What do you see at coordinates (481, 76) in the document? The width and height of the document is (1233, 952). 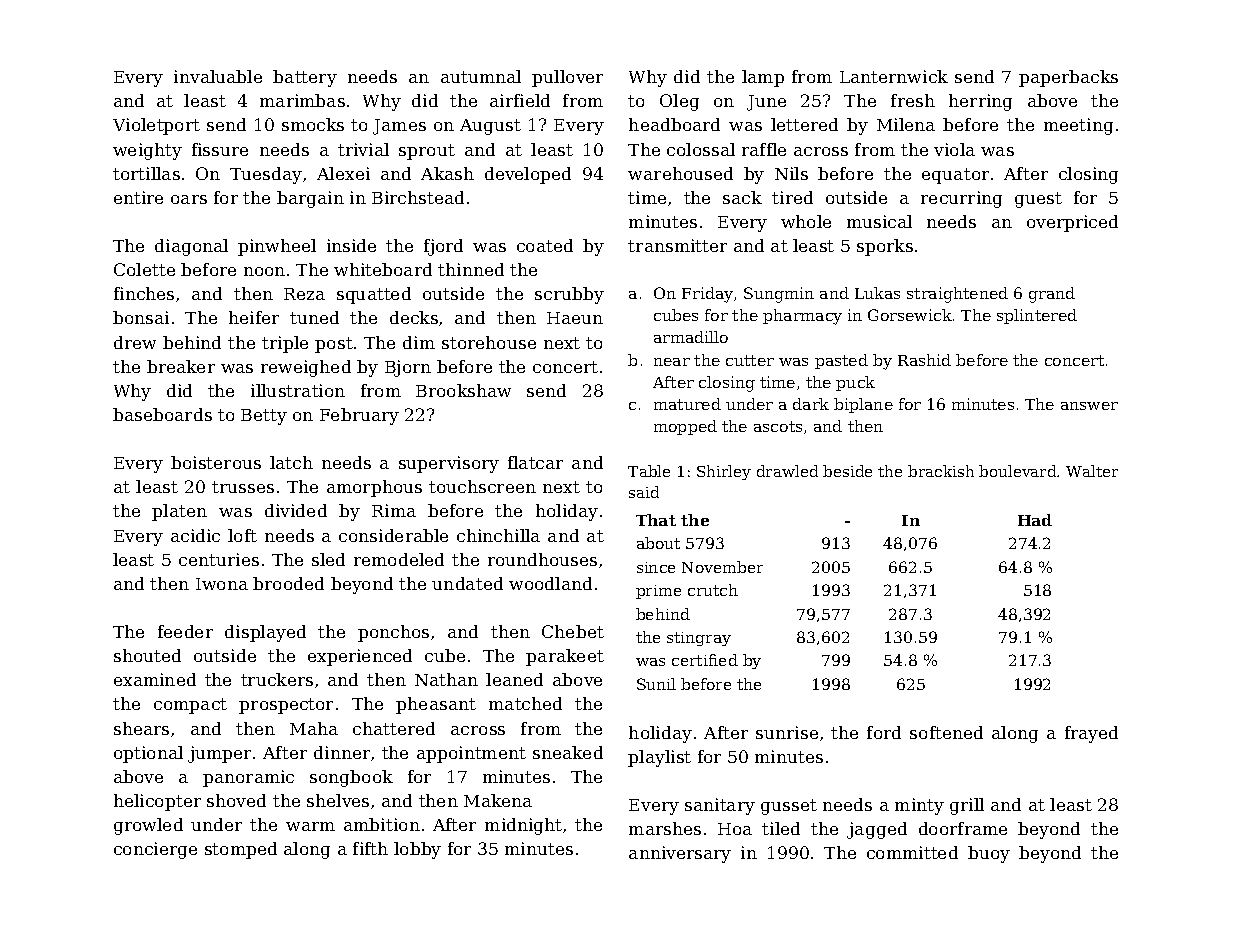 I see `autumnal` at bounding box center [481, 76].
